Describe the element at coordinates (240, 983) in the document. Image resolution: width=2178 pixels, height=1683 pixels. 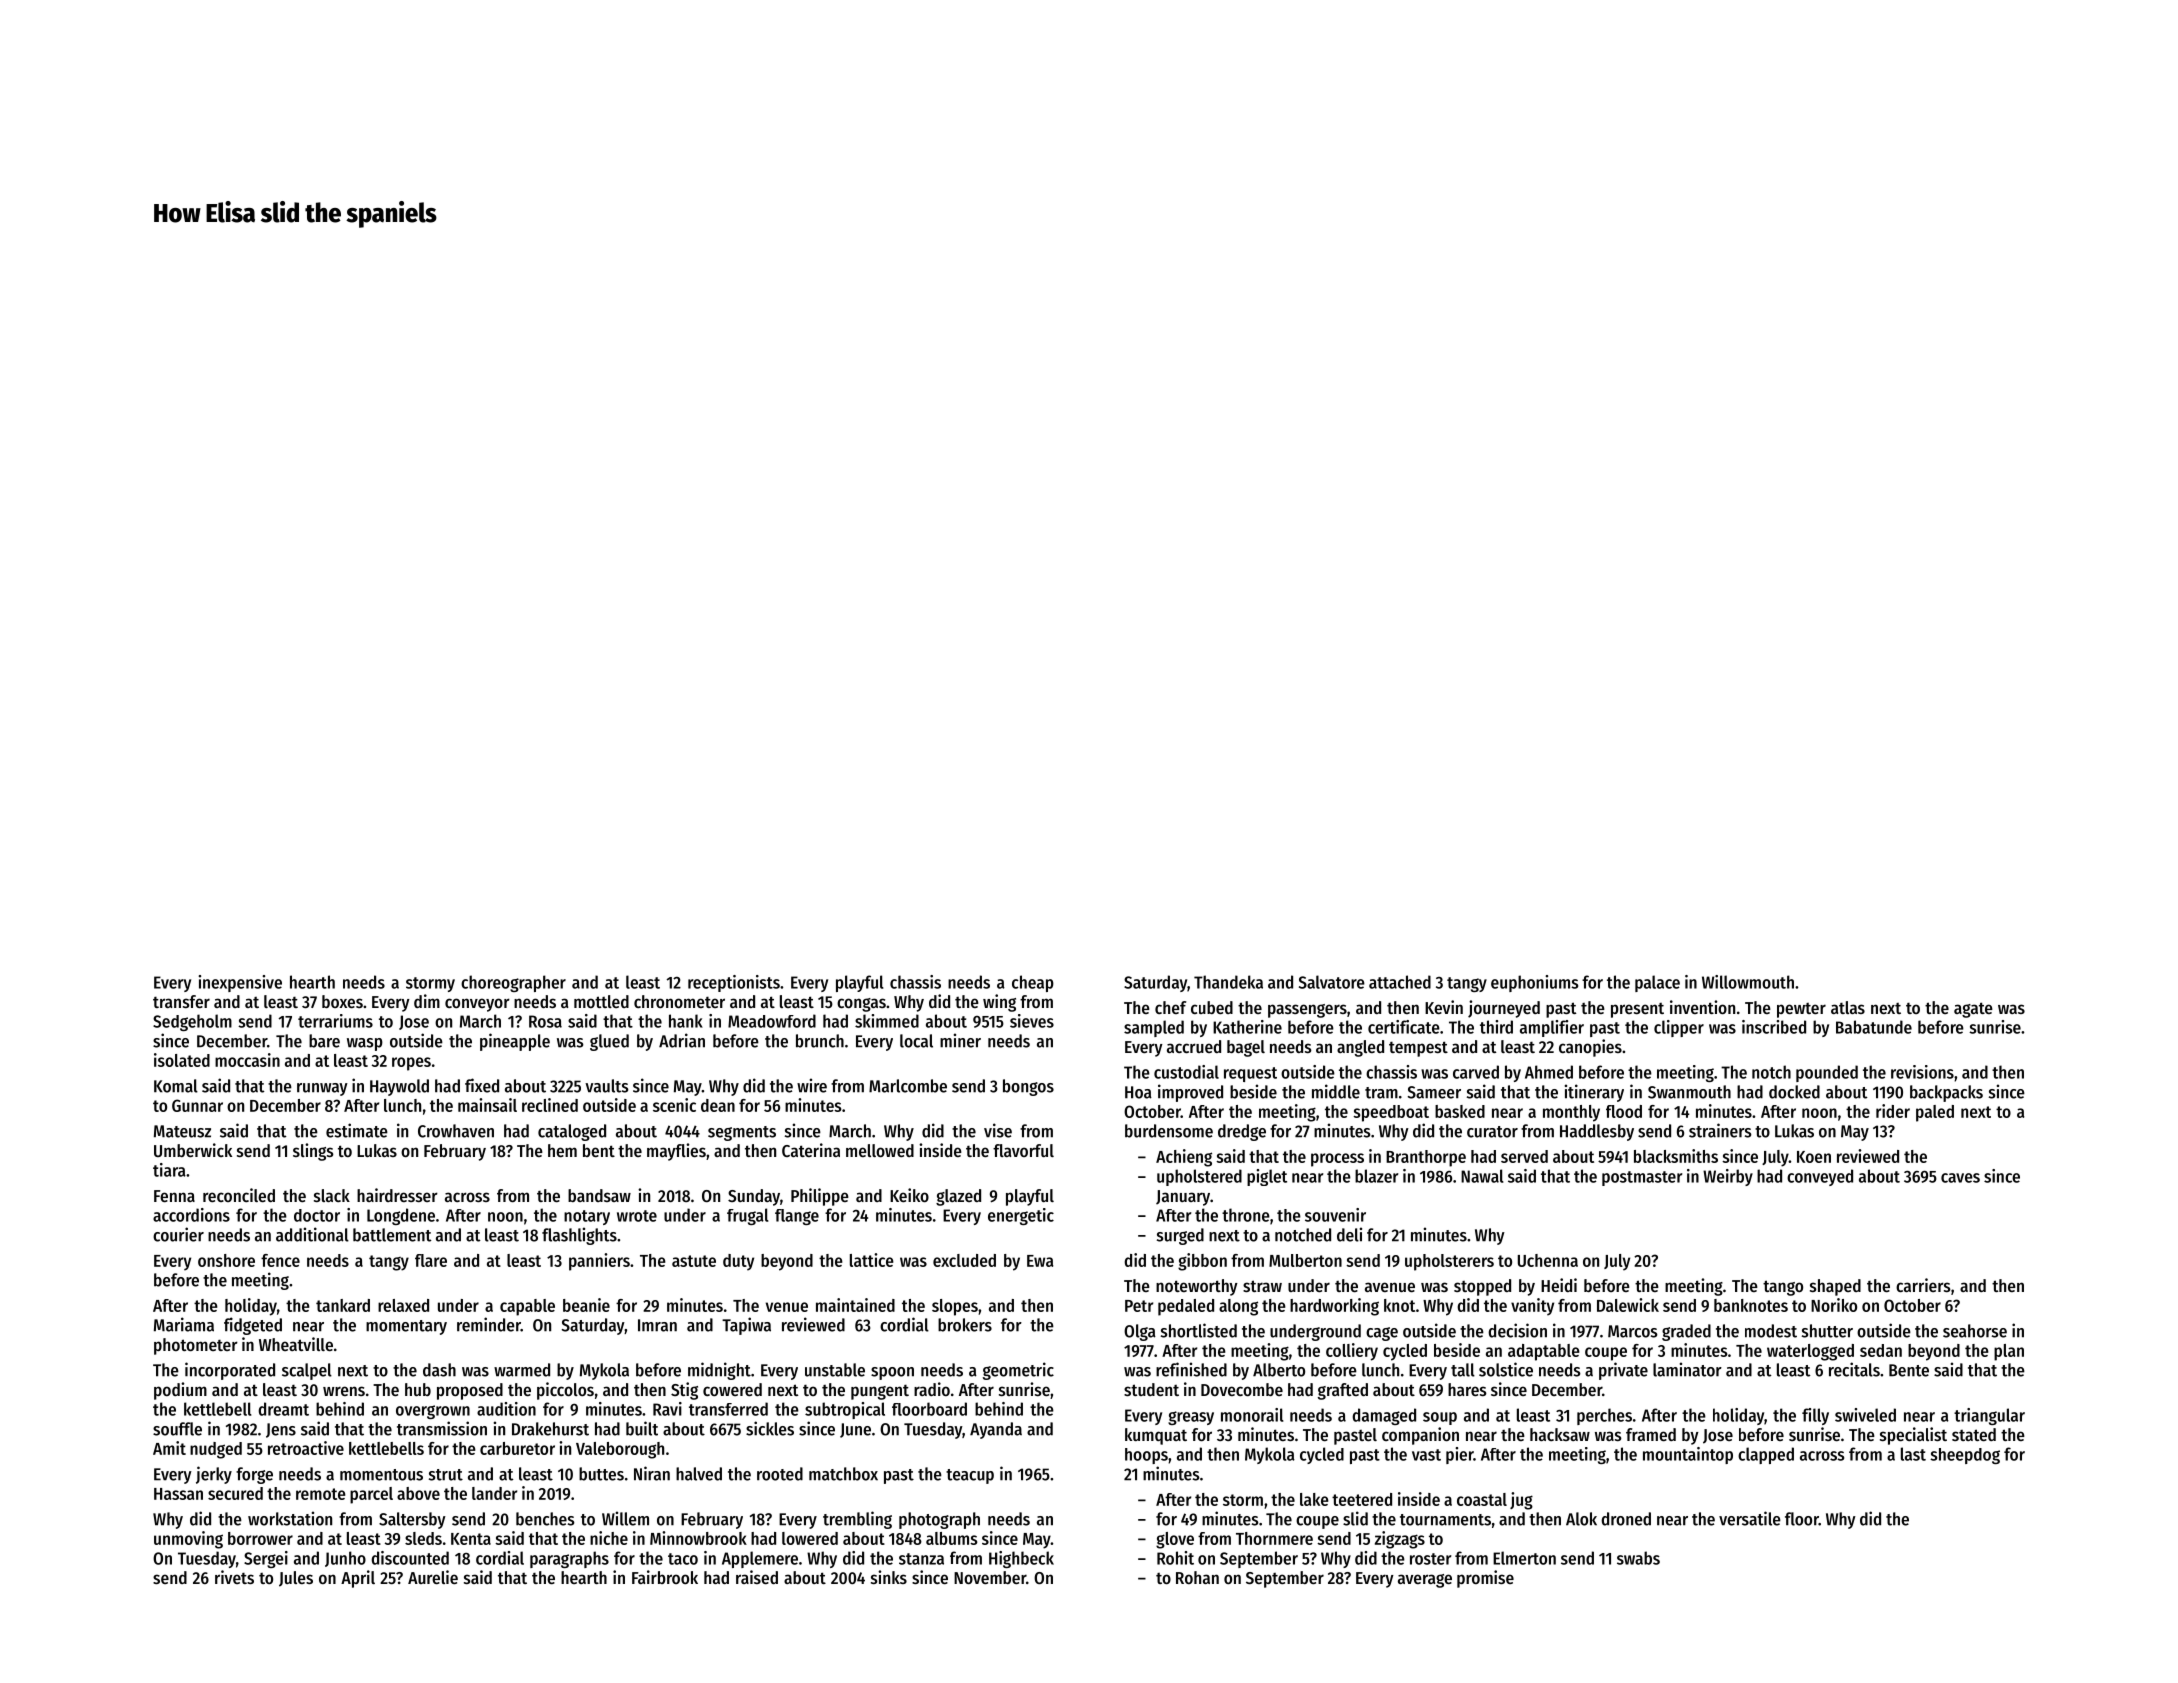
I see `inexpensive` at that location.
